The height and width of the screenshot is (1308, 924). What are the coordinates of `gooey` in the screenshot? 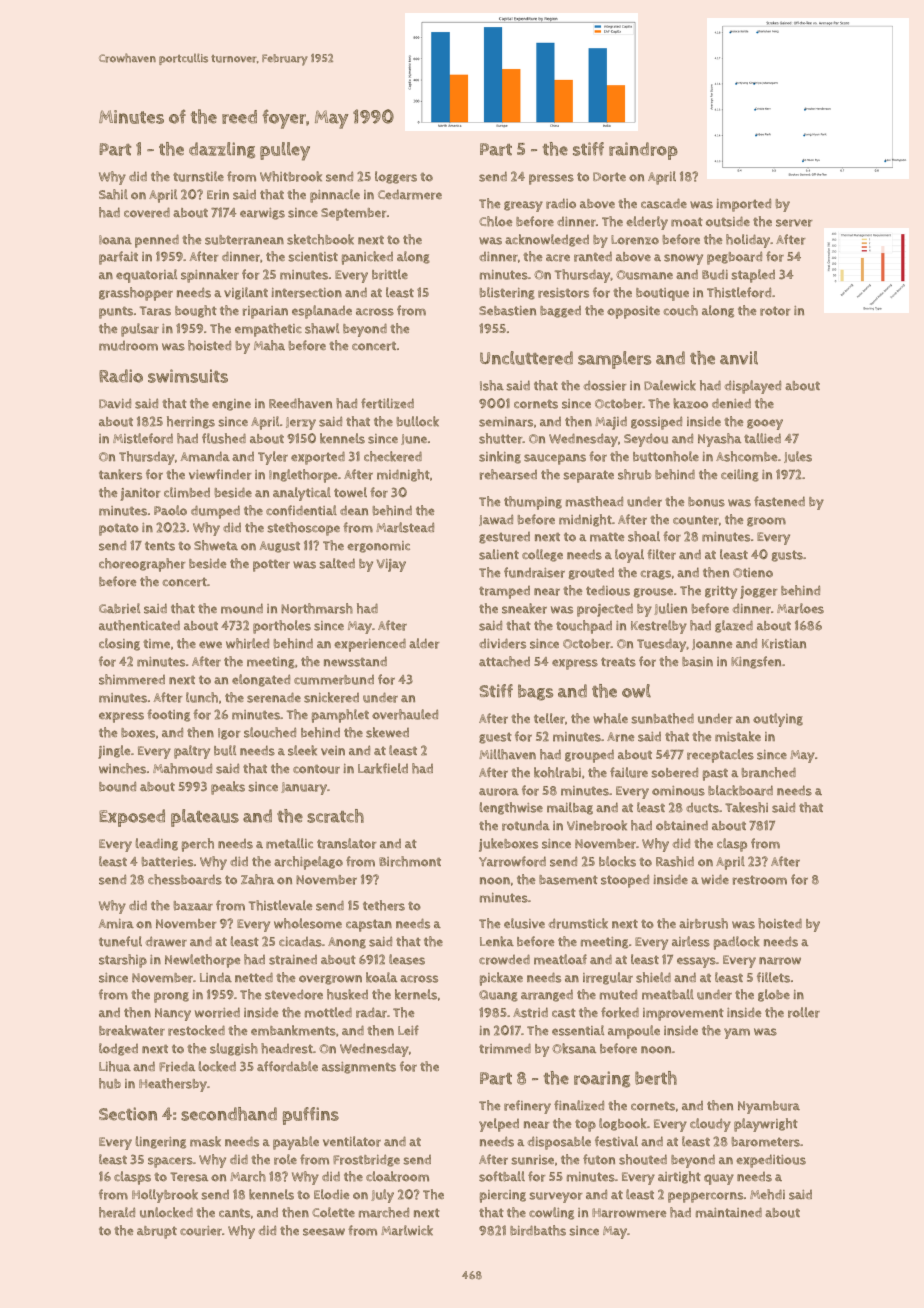 It's located at (765, 424).
